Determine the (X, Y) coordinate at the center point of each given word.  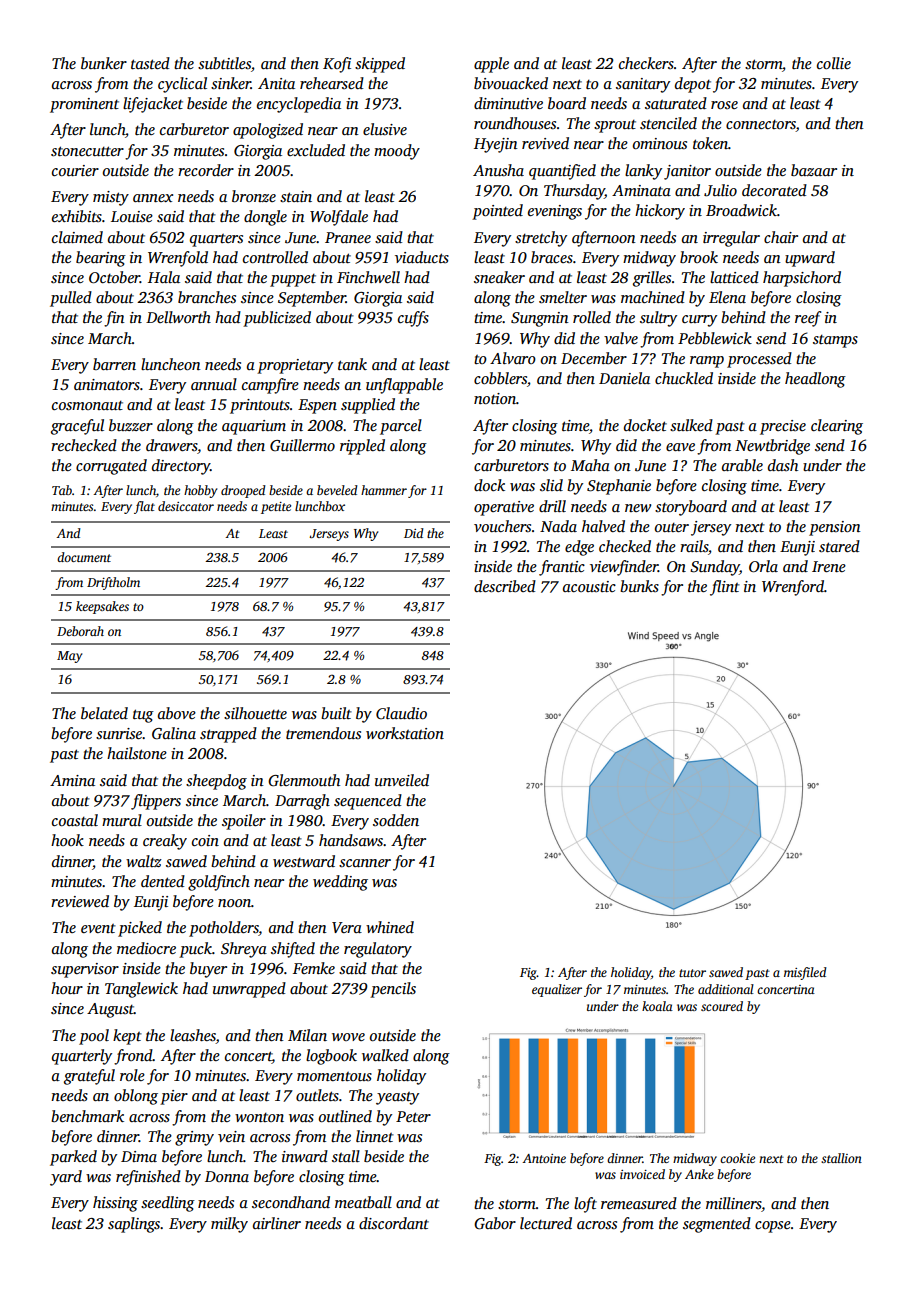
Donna (227, 1176)
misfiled (805, 973)
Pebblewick (715, 338)
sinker (231, 83)
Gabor (495, 1223)
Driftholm (113, 583)
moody (397, 152)
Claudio (401, 713)
